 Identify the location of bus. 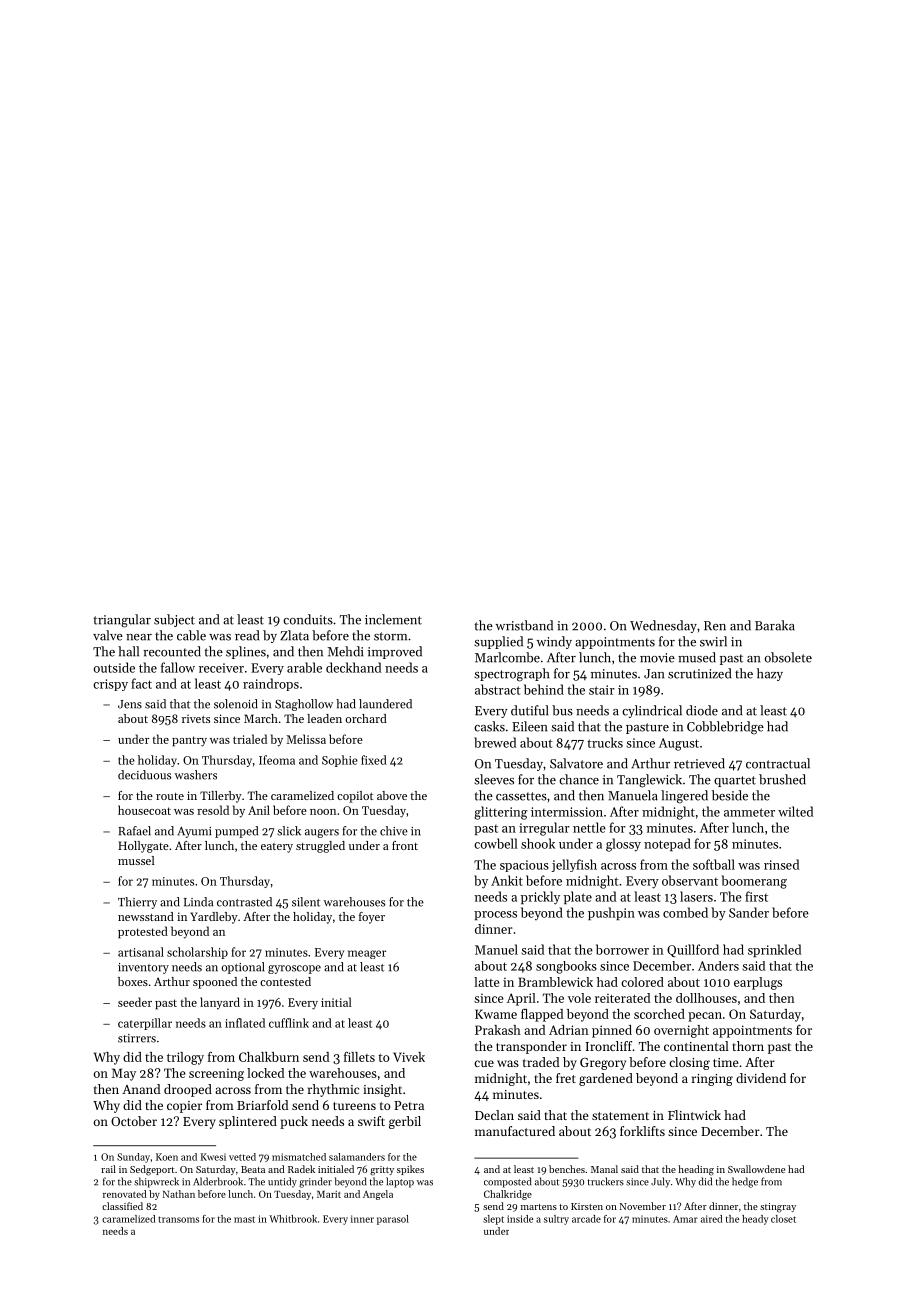
(562, 710).
